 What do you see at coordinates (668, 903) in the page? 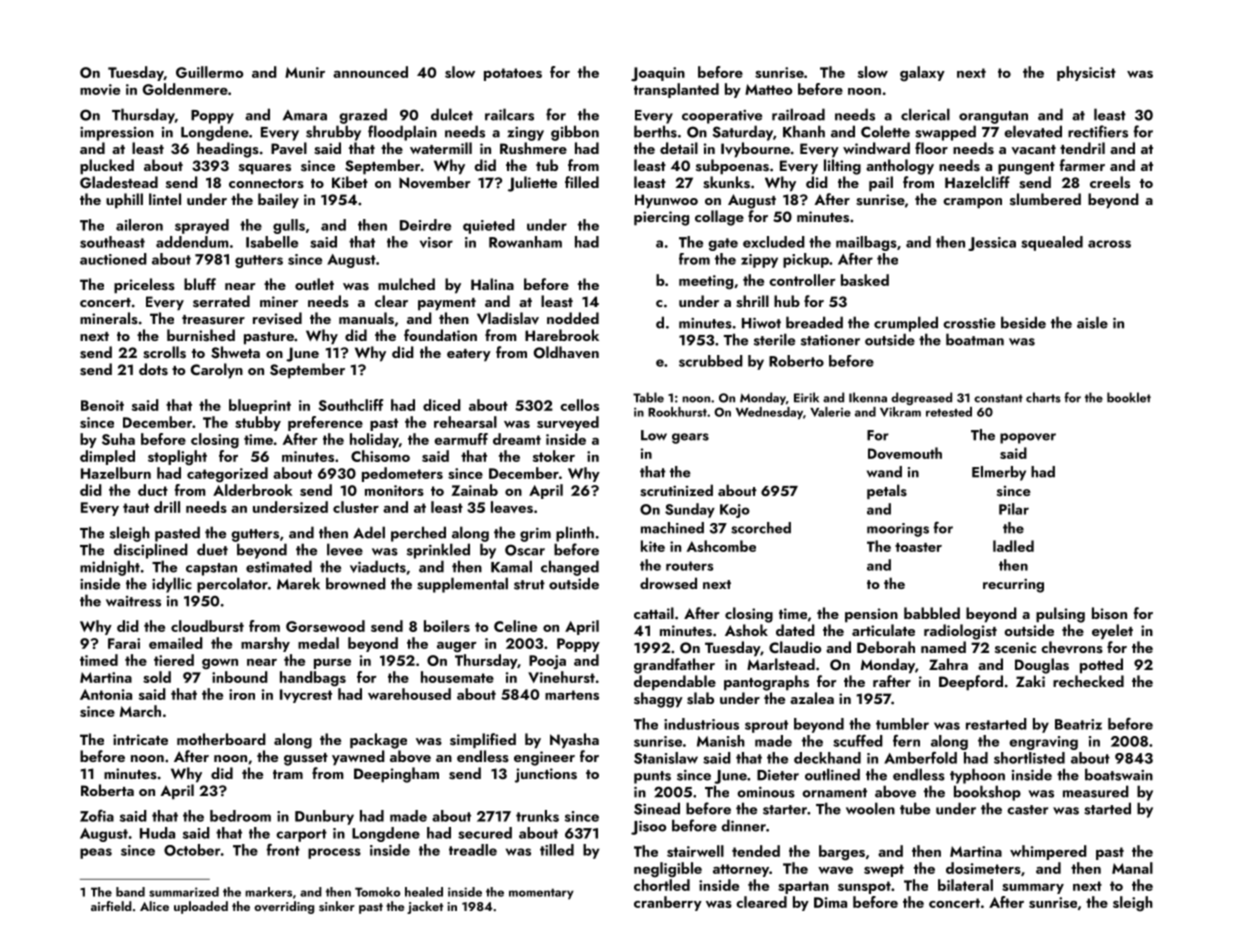
I see `cranberry` at bounding box center [668, 903].
